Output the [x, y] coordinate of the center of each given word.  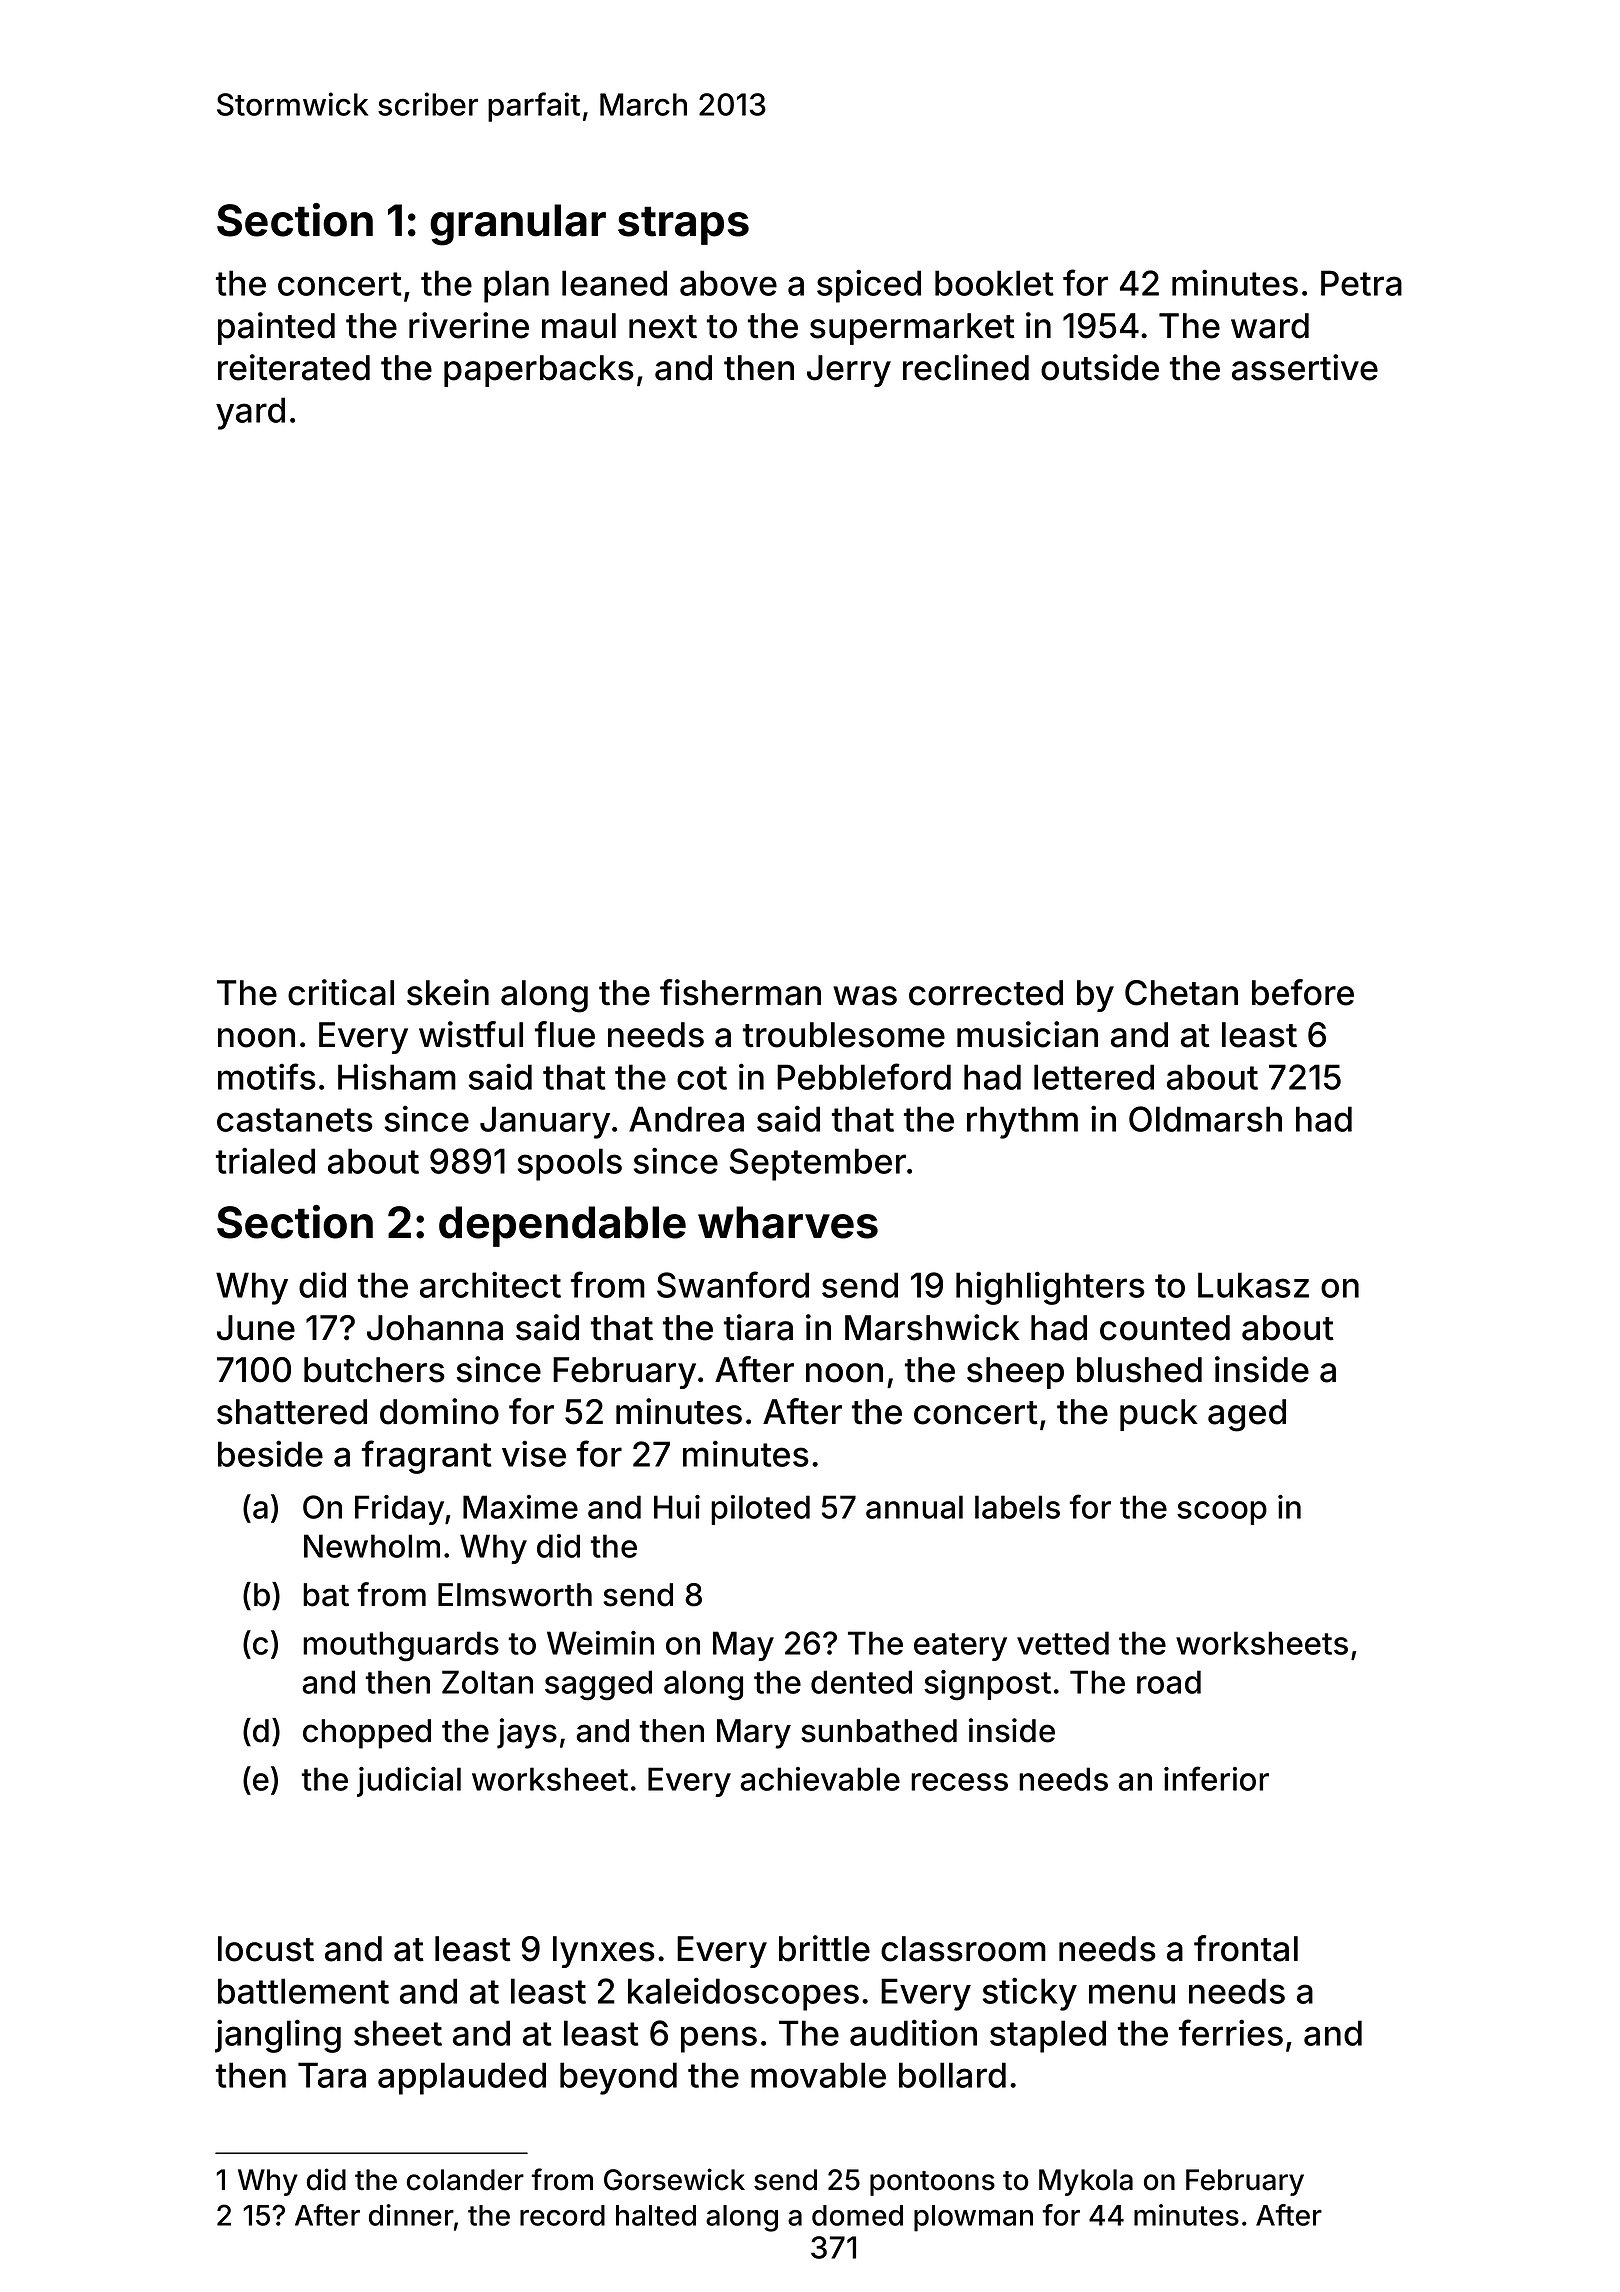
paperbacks [539, 371]
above [728, 283]
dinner [411, 2215]
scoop [1222, 1513]
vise [534, 1453]
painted [276, 328]
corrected [986, 993]
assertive [1305, 367]
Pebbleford [864, 1076]
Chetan [1181, 993]
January [545, 1122]
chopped [367, 1734]
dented [861, 1682]
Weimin [600, 1643]
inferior [1216, 1778]
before [1303, 992]
